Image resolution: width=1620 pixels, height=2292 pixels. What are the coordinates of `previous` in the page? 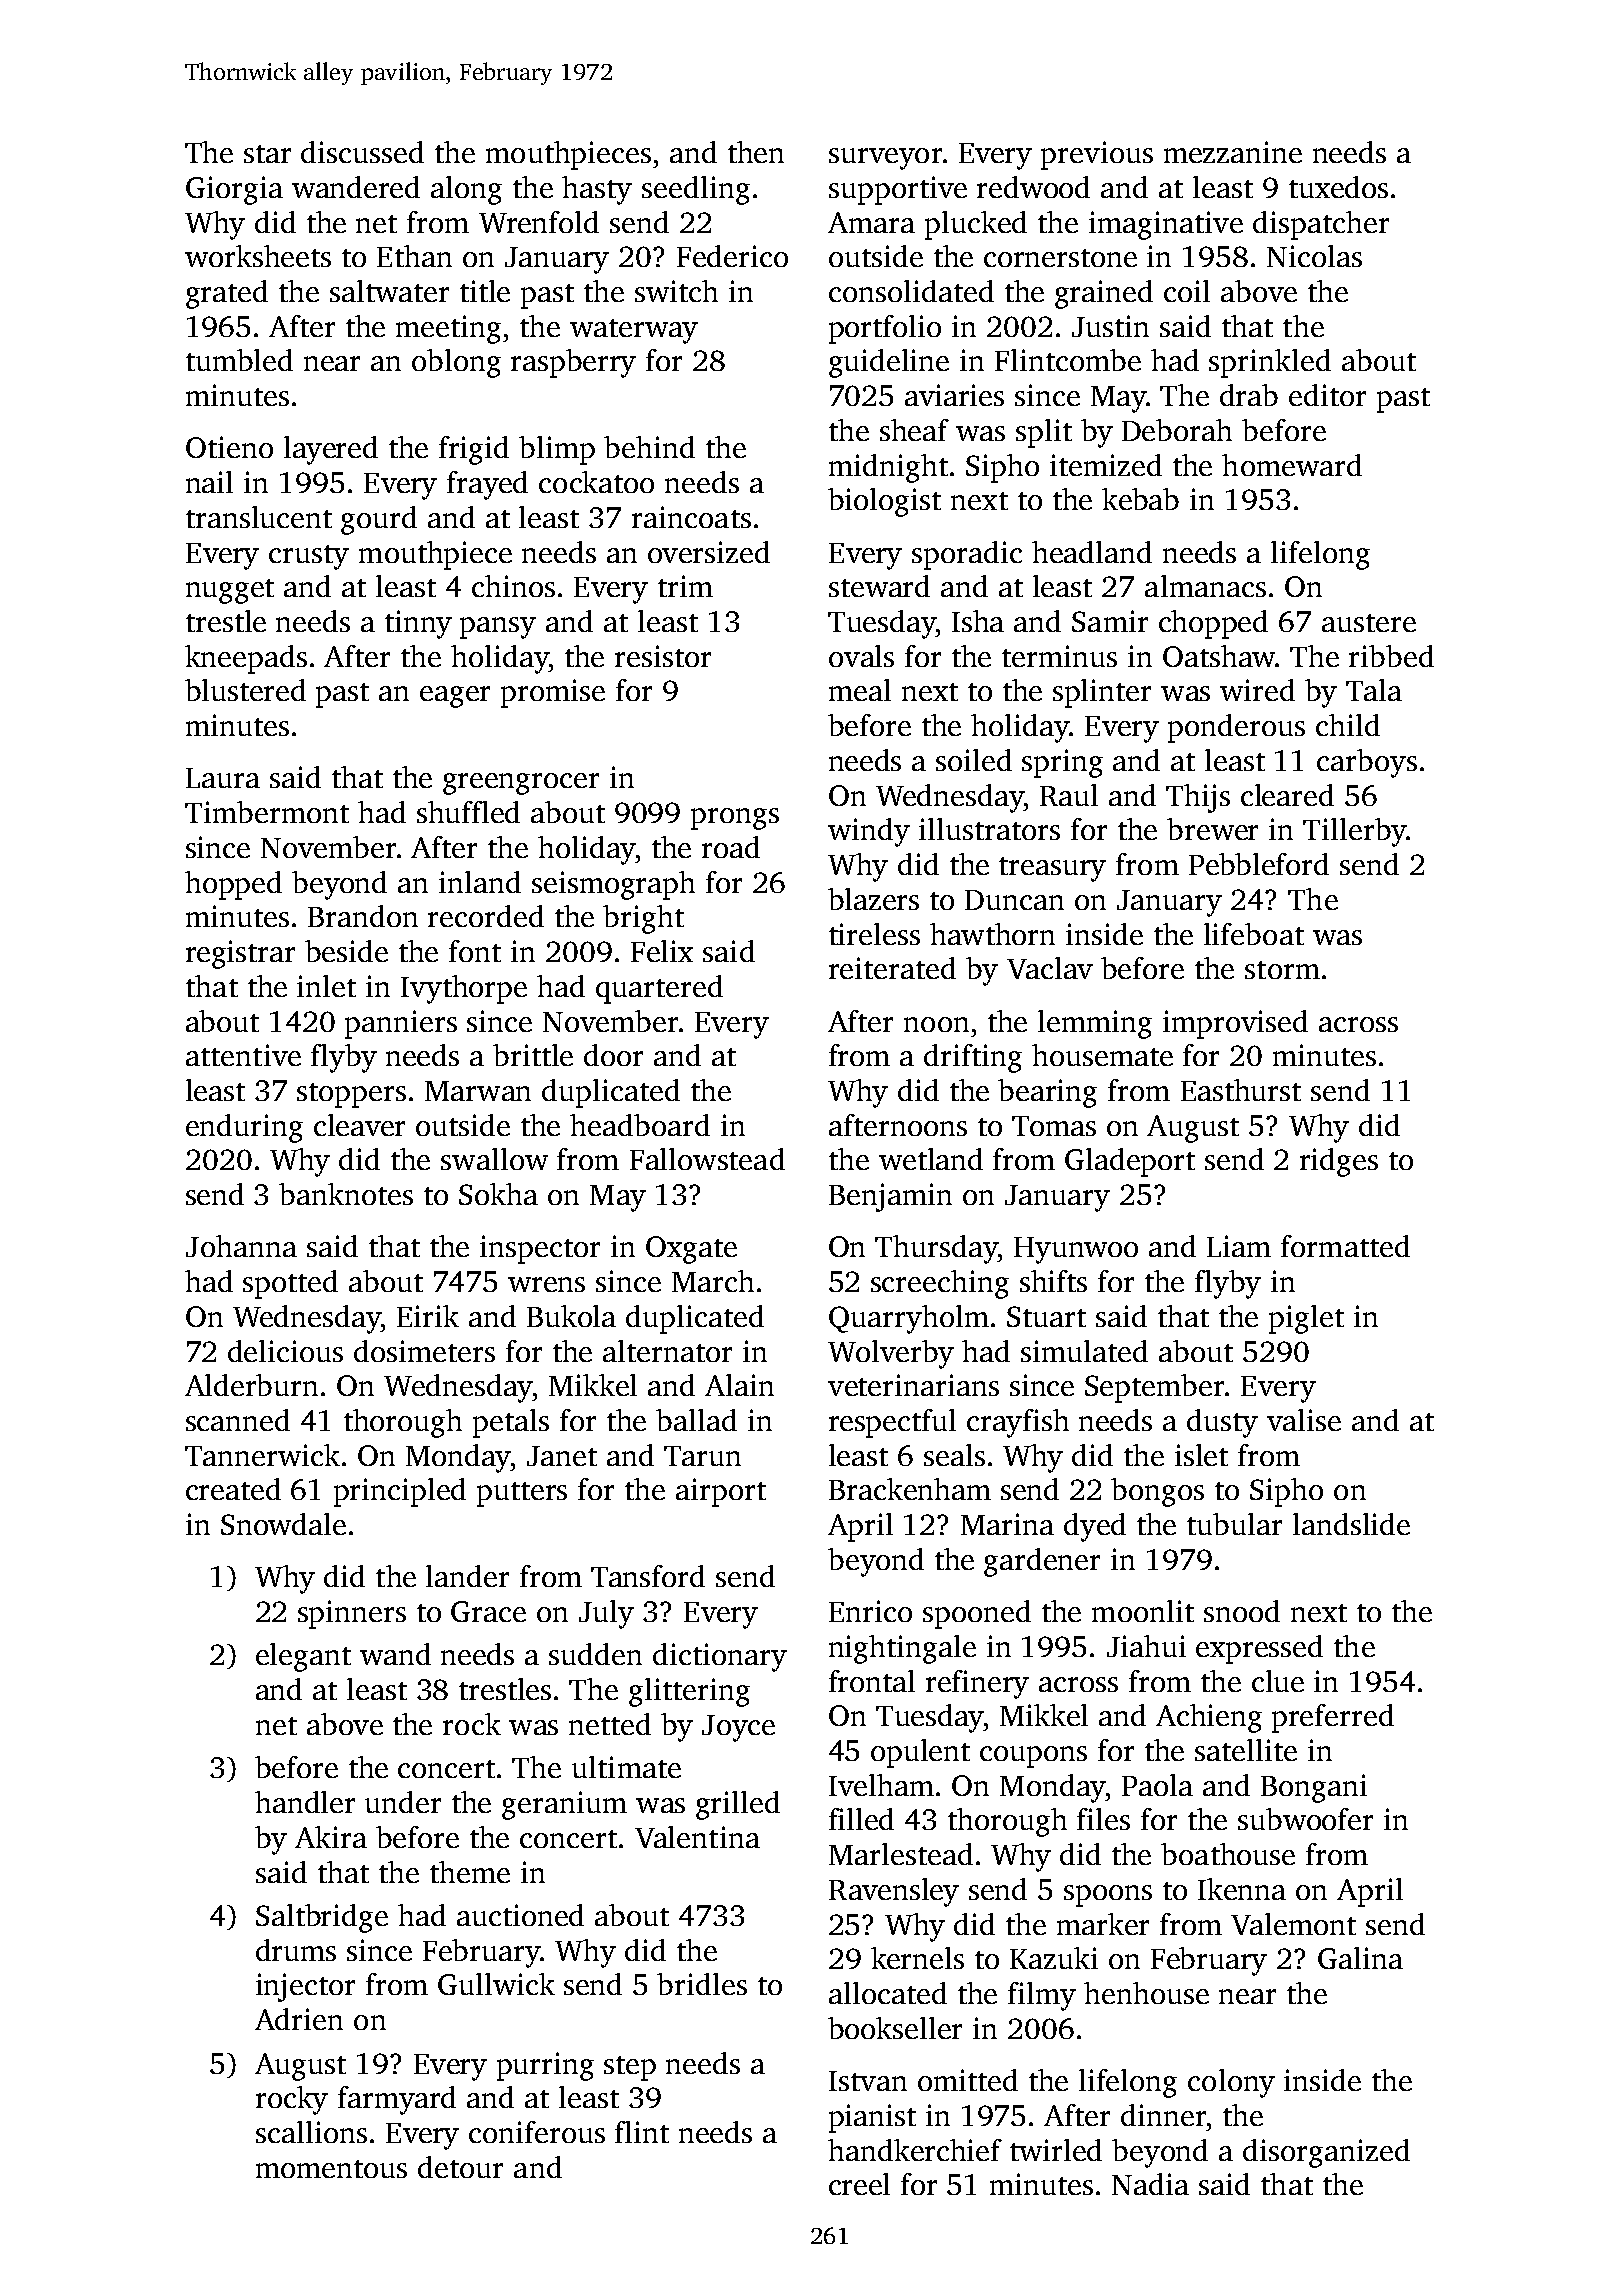 It's located at (1097, 155).
